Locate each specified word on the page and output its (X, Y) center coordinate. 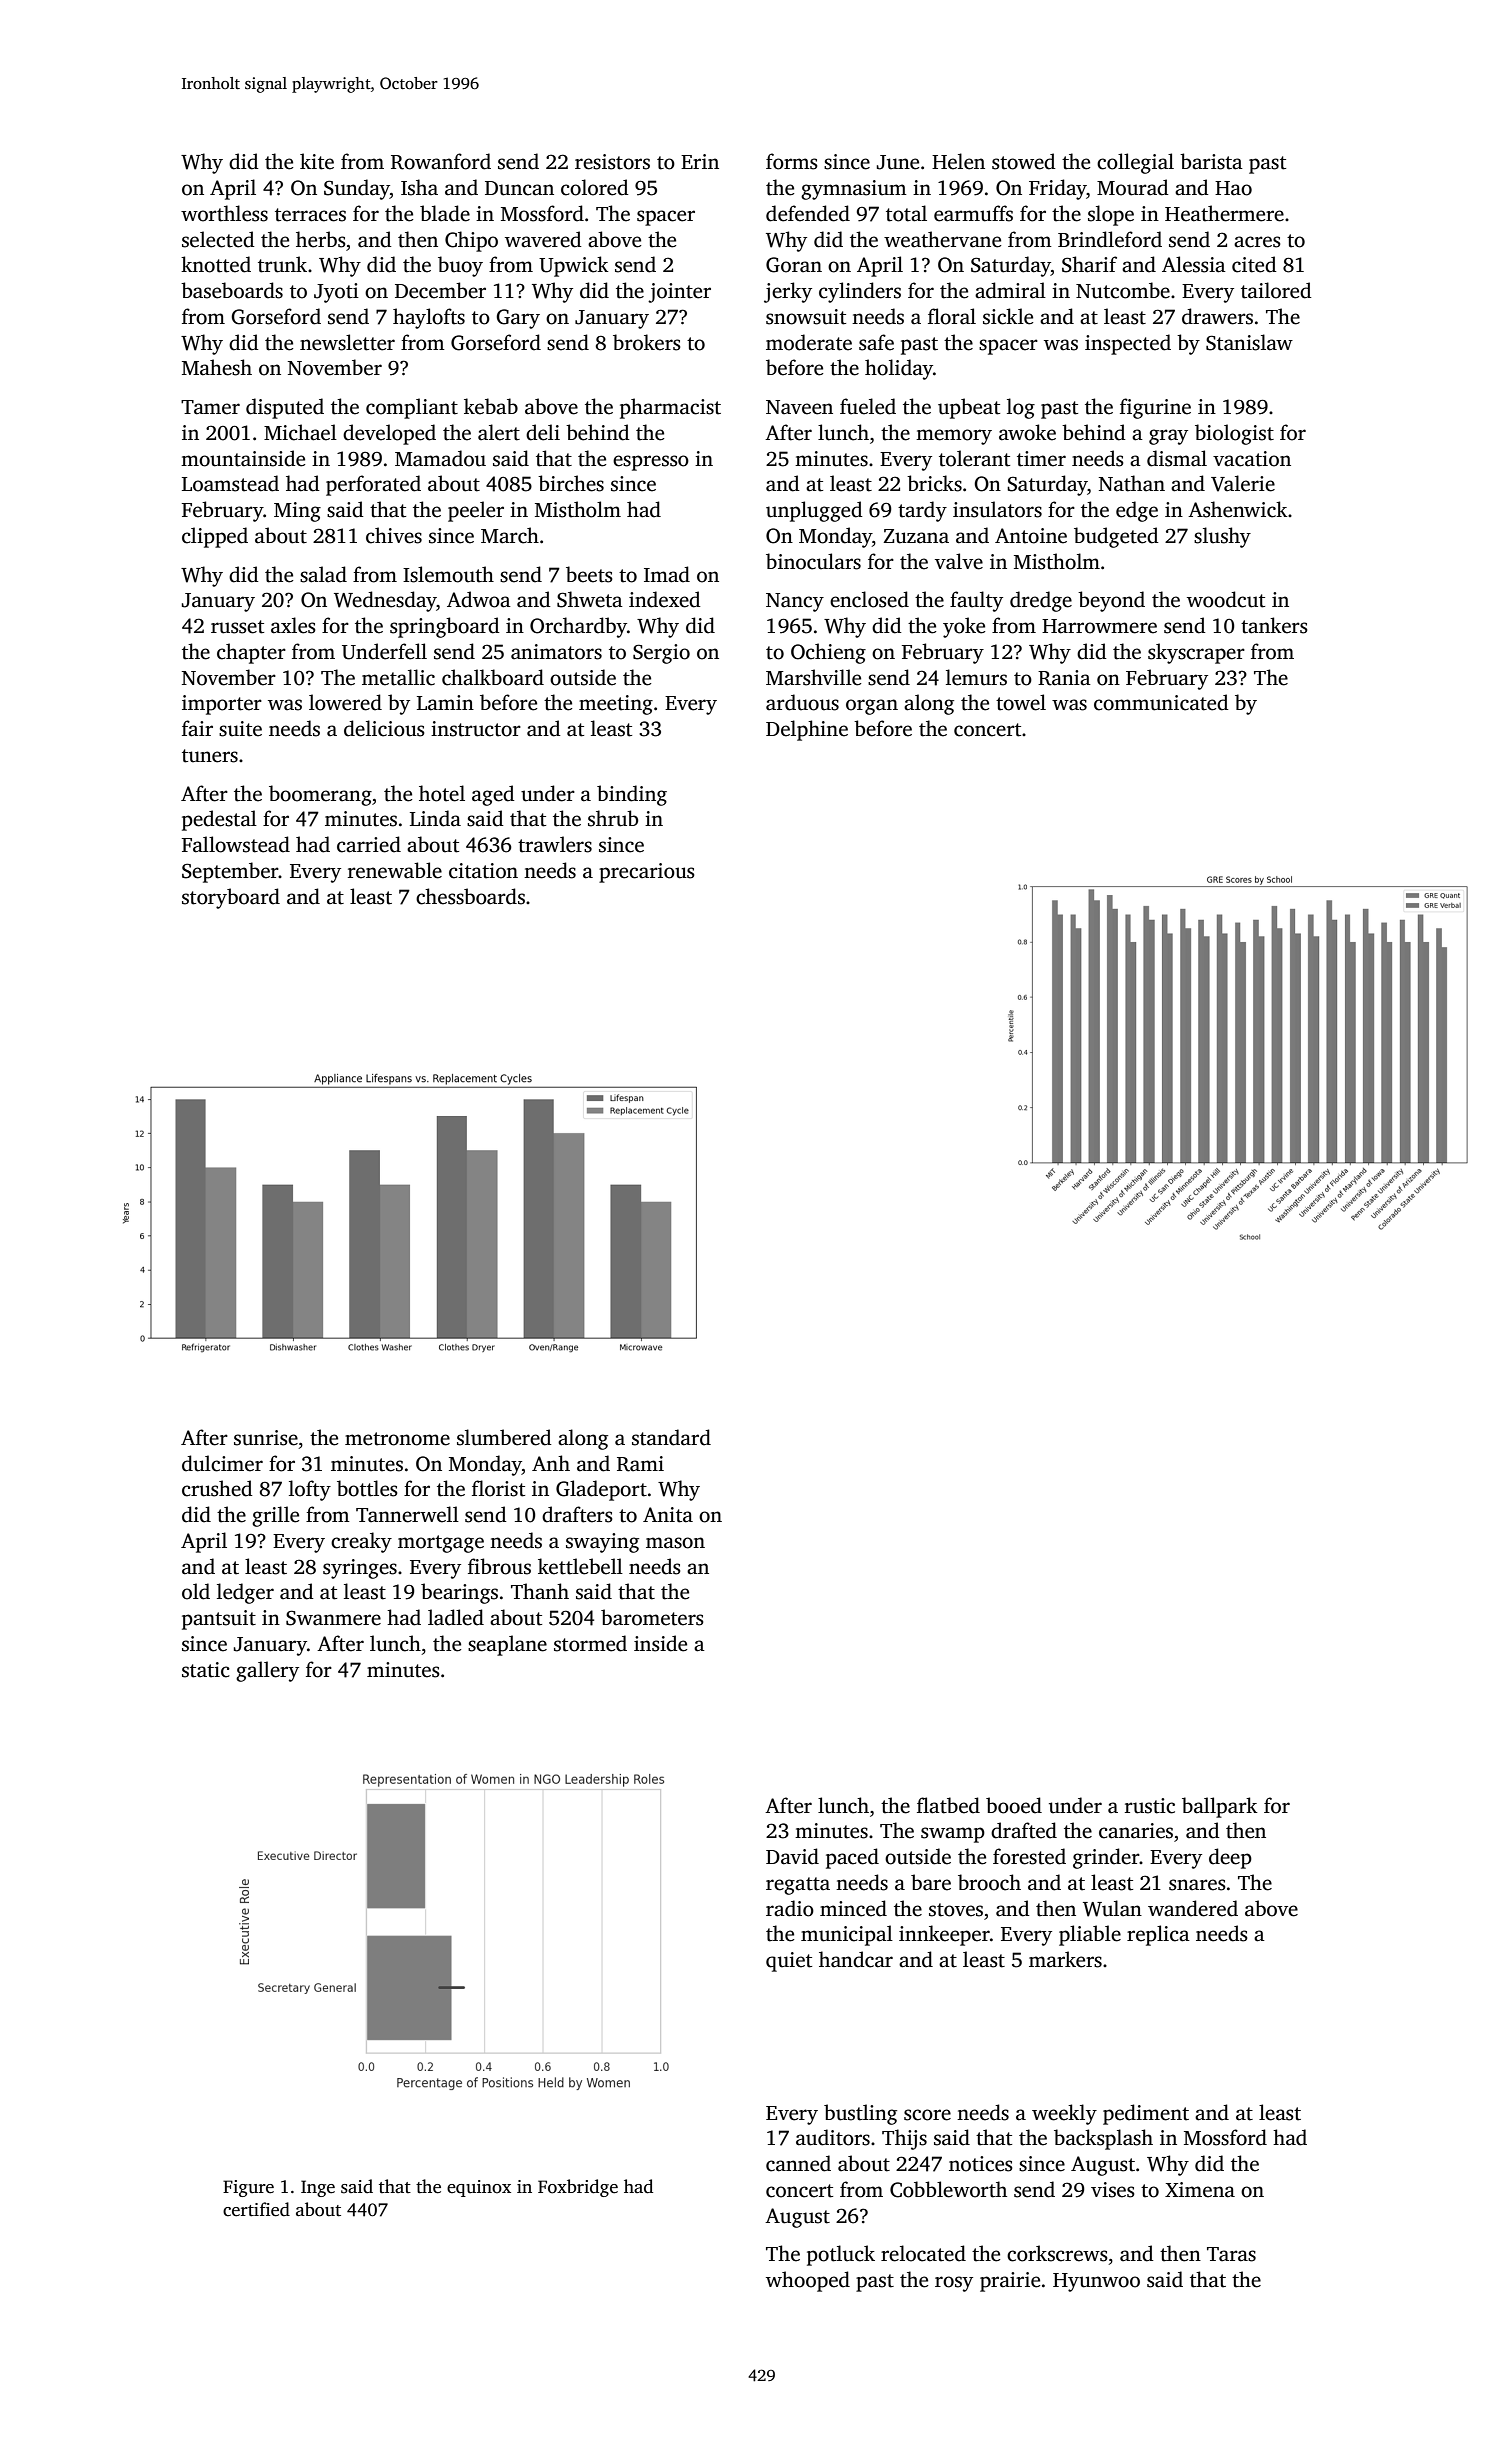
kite (317, 161)
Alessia (1194, 264)
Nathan (1132, 483)
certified (256, 2209)
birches (571, 483)
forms (792, 161)
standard (671, 1437)
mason (675, 1543)
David (792, 1856)
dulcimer (222, 1463)
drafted (1024, 1830)
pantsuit (219, 1620)
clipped (215, 537)
